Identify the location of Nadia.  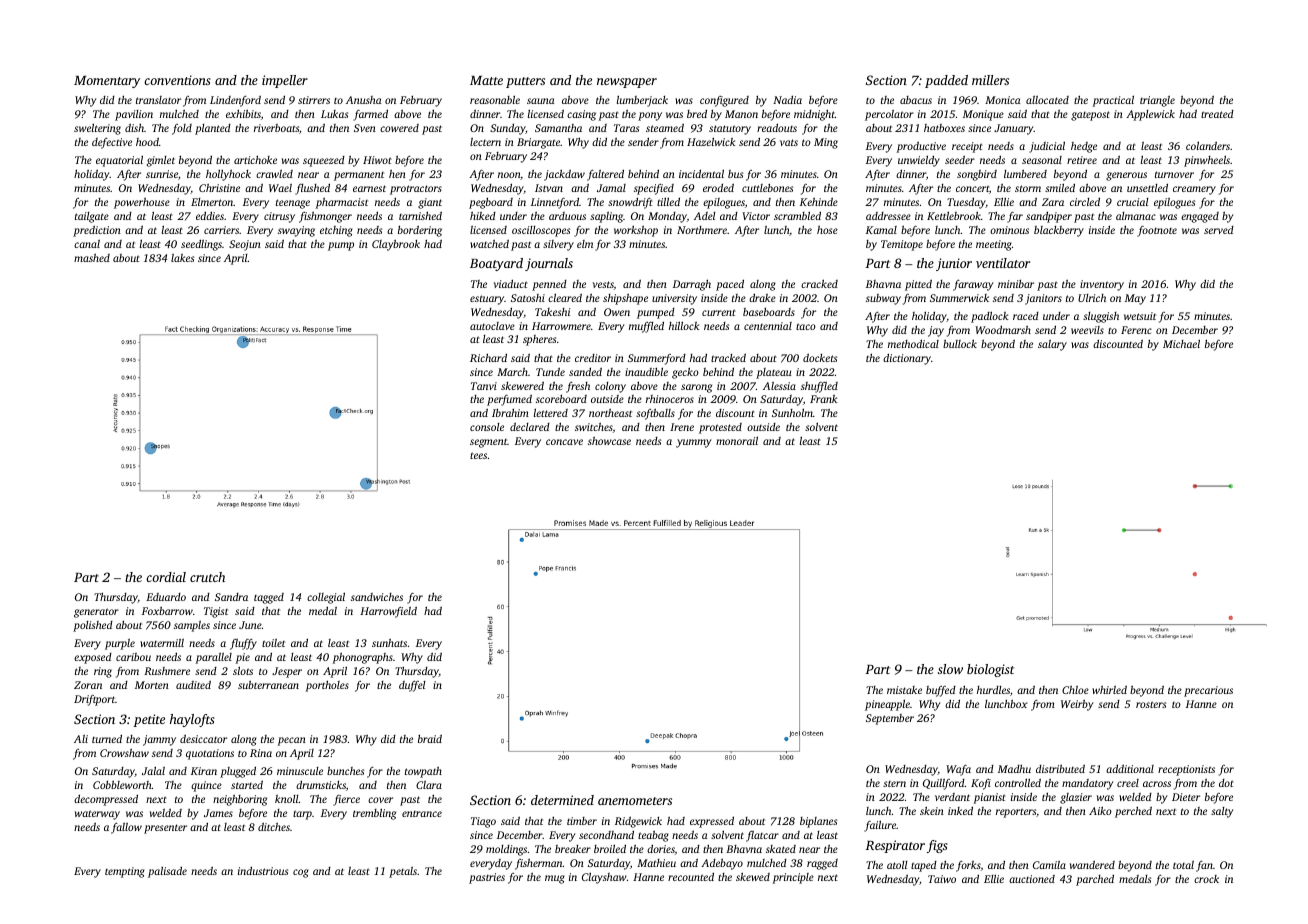
(787, 100).
